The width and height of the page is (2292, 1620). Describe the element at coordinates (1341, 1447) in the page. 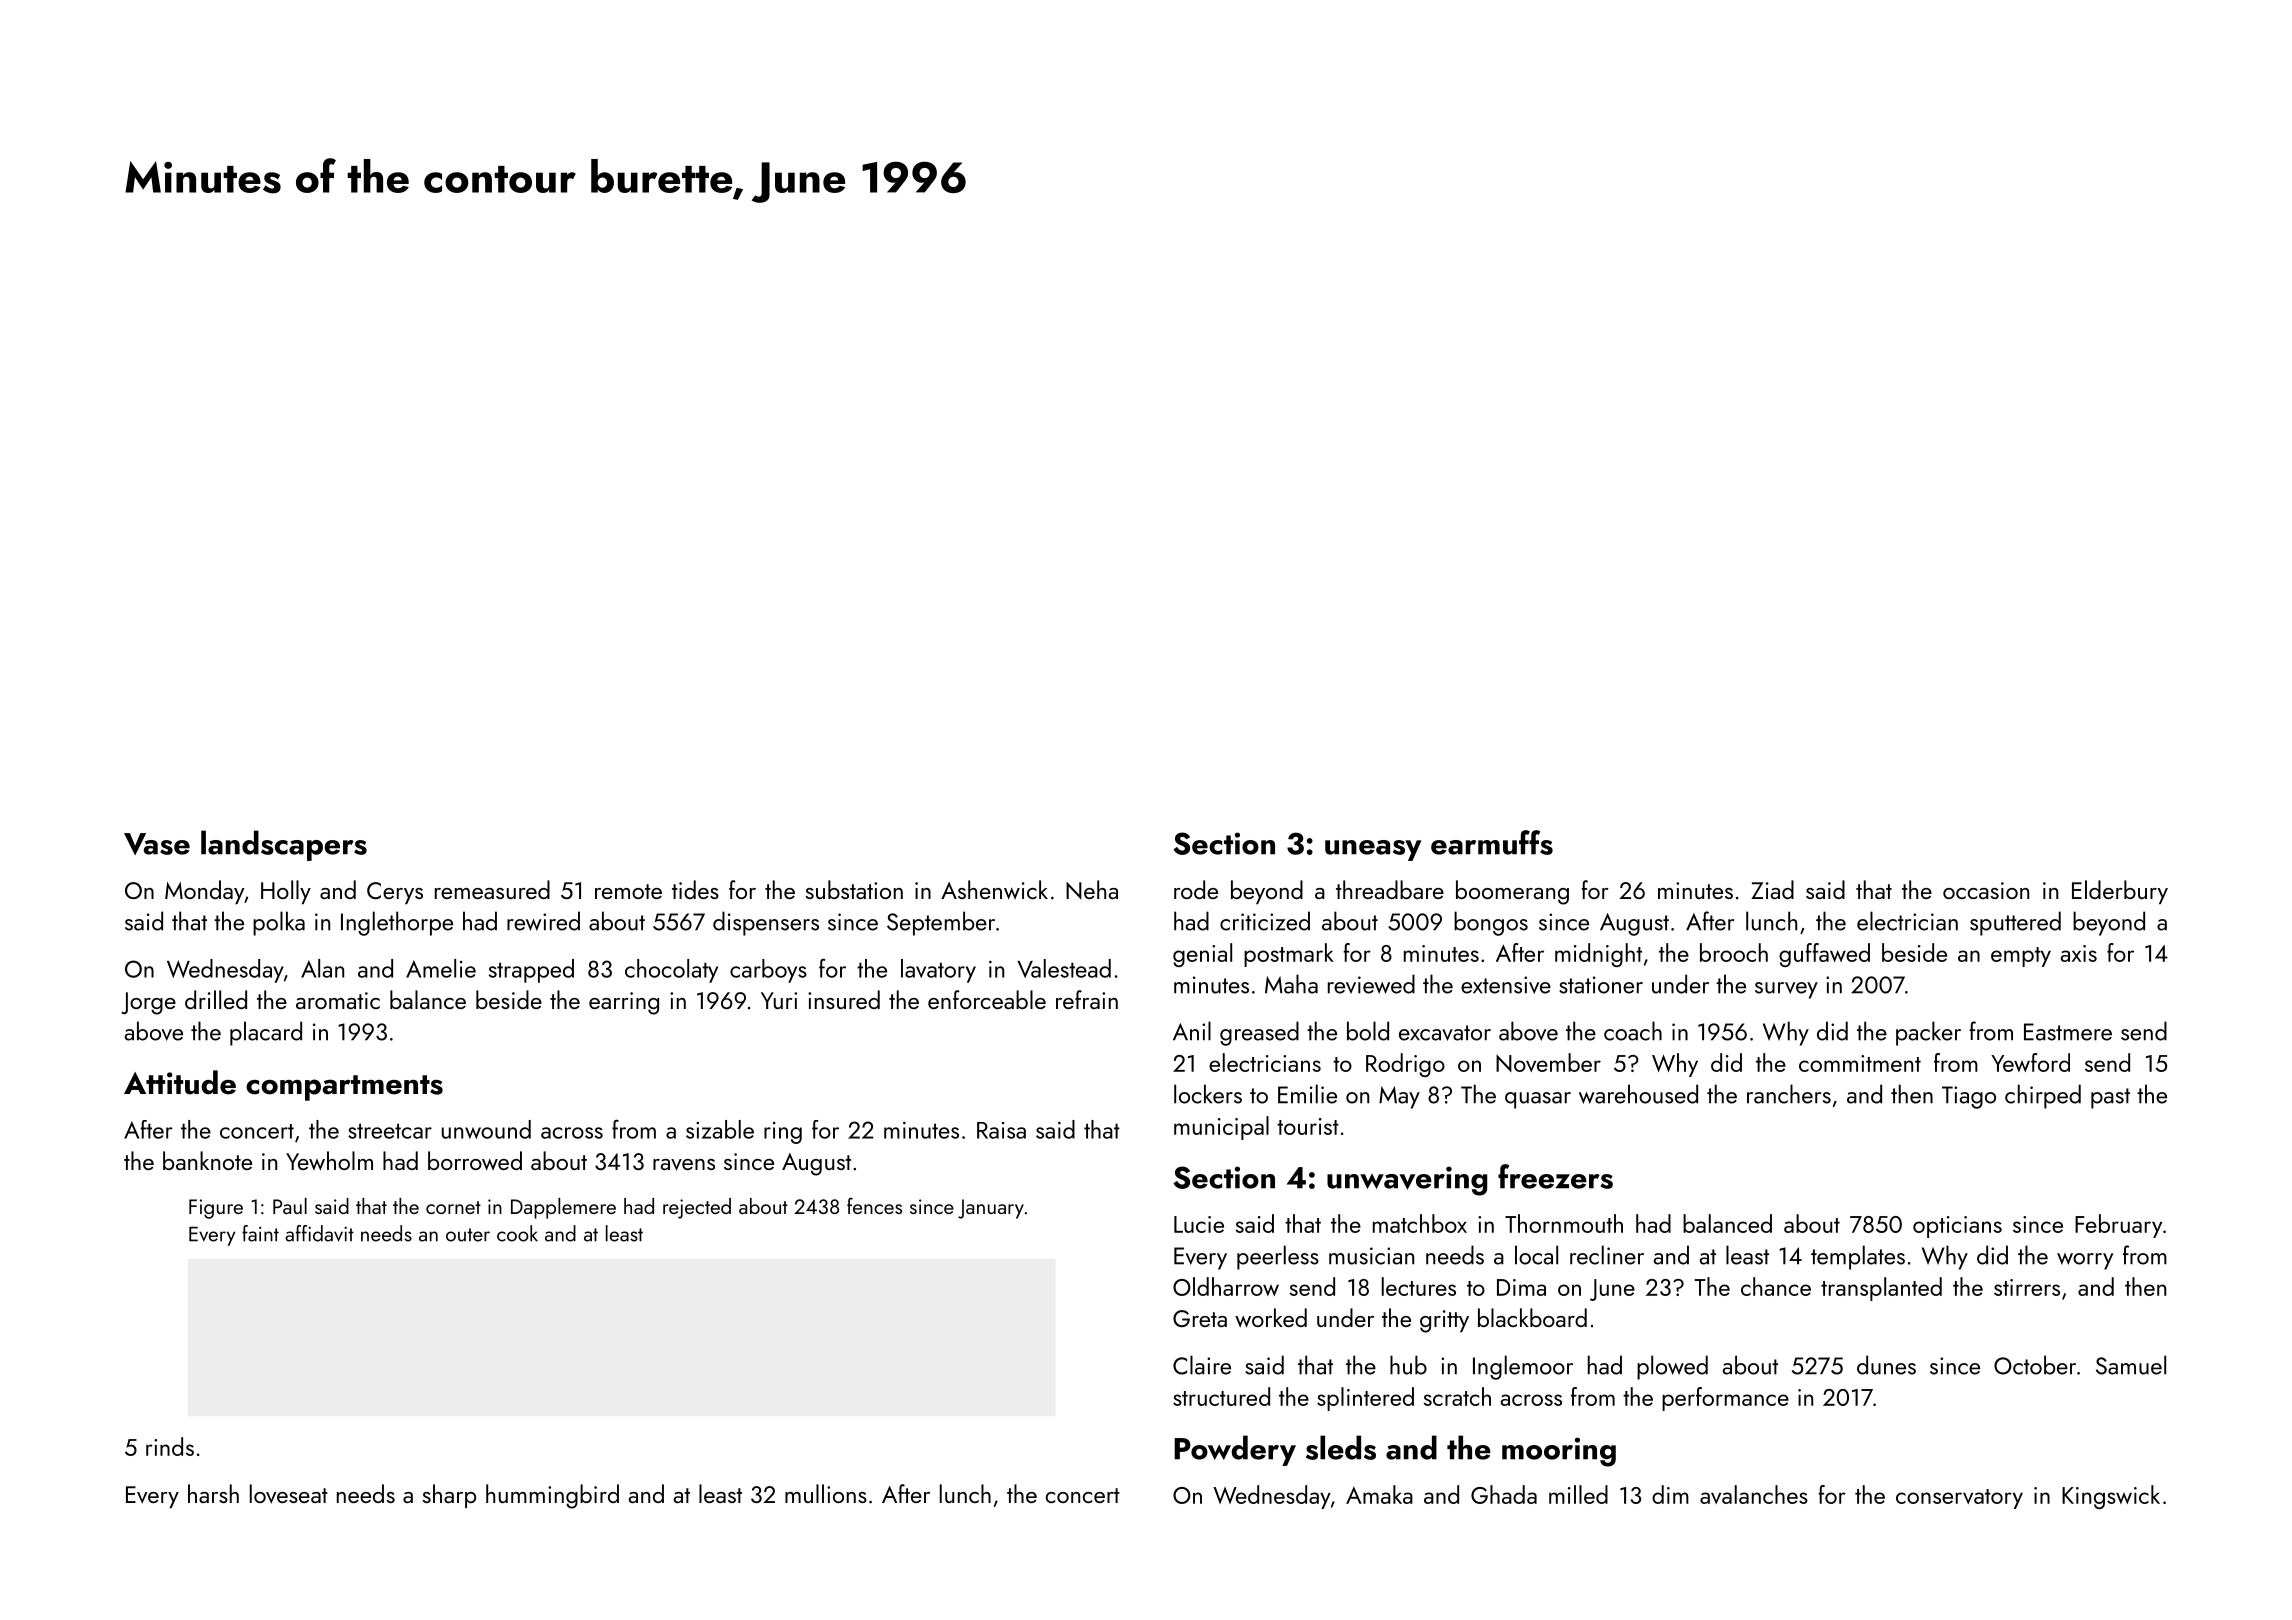

I see `sleds` at that location.
